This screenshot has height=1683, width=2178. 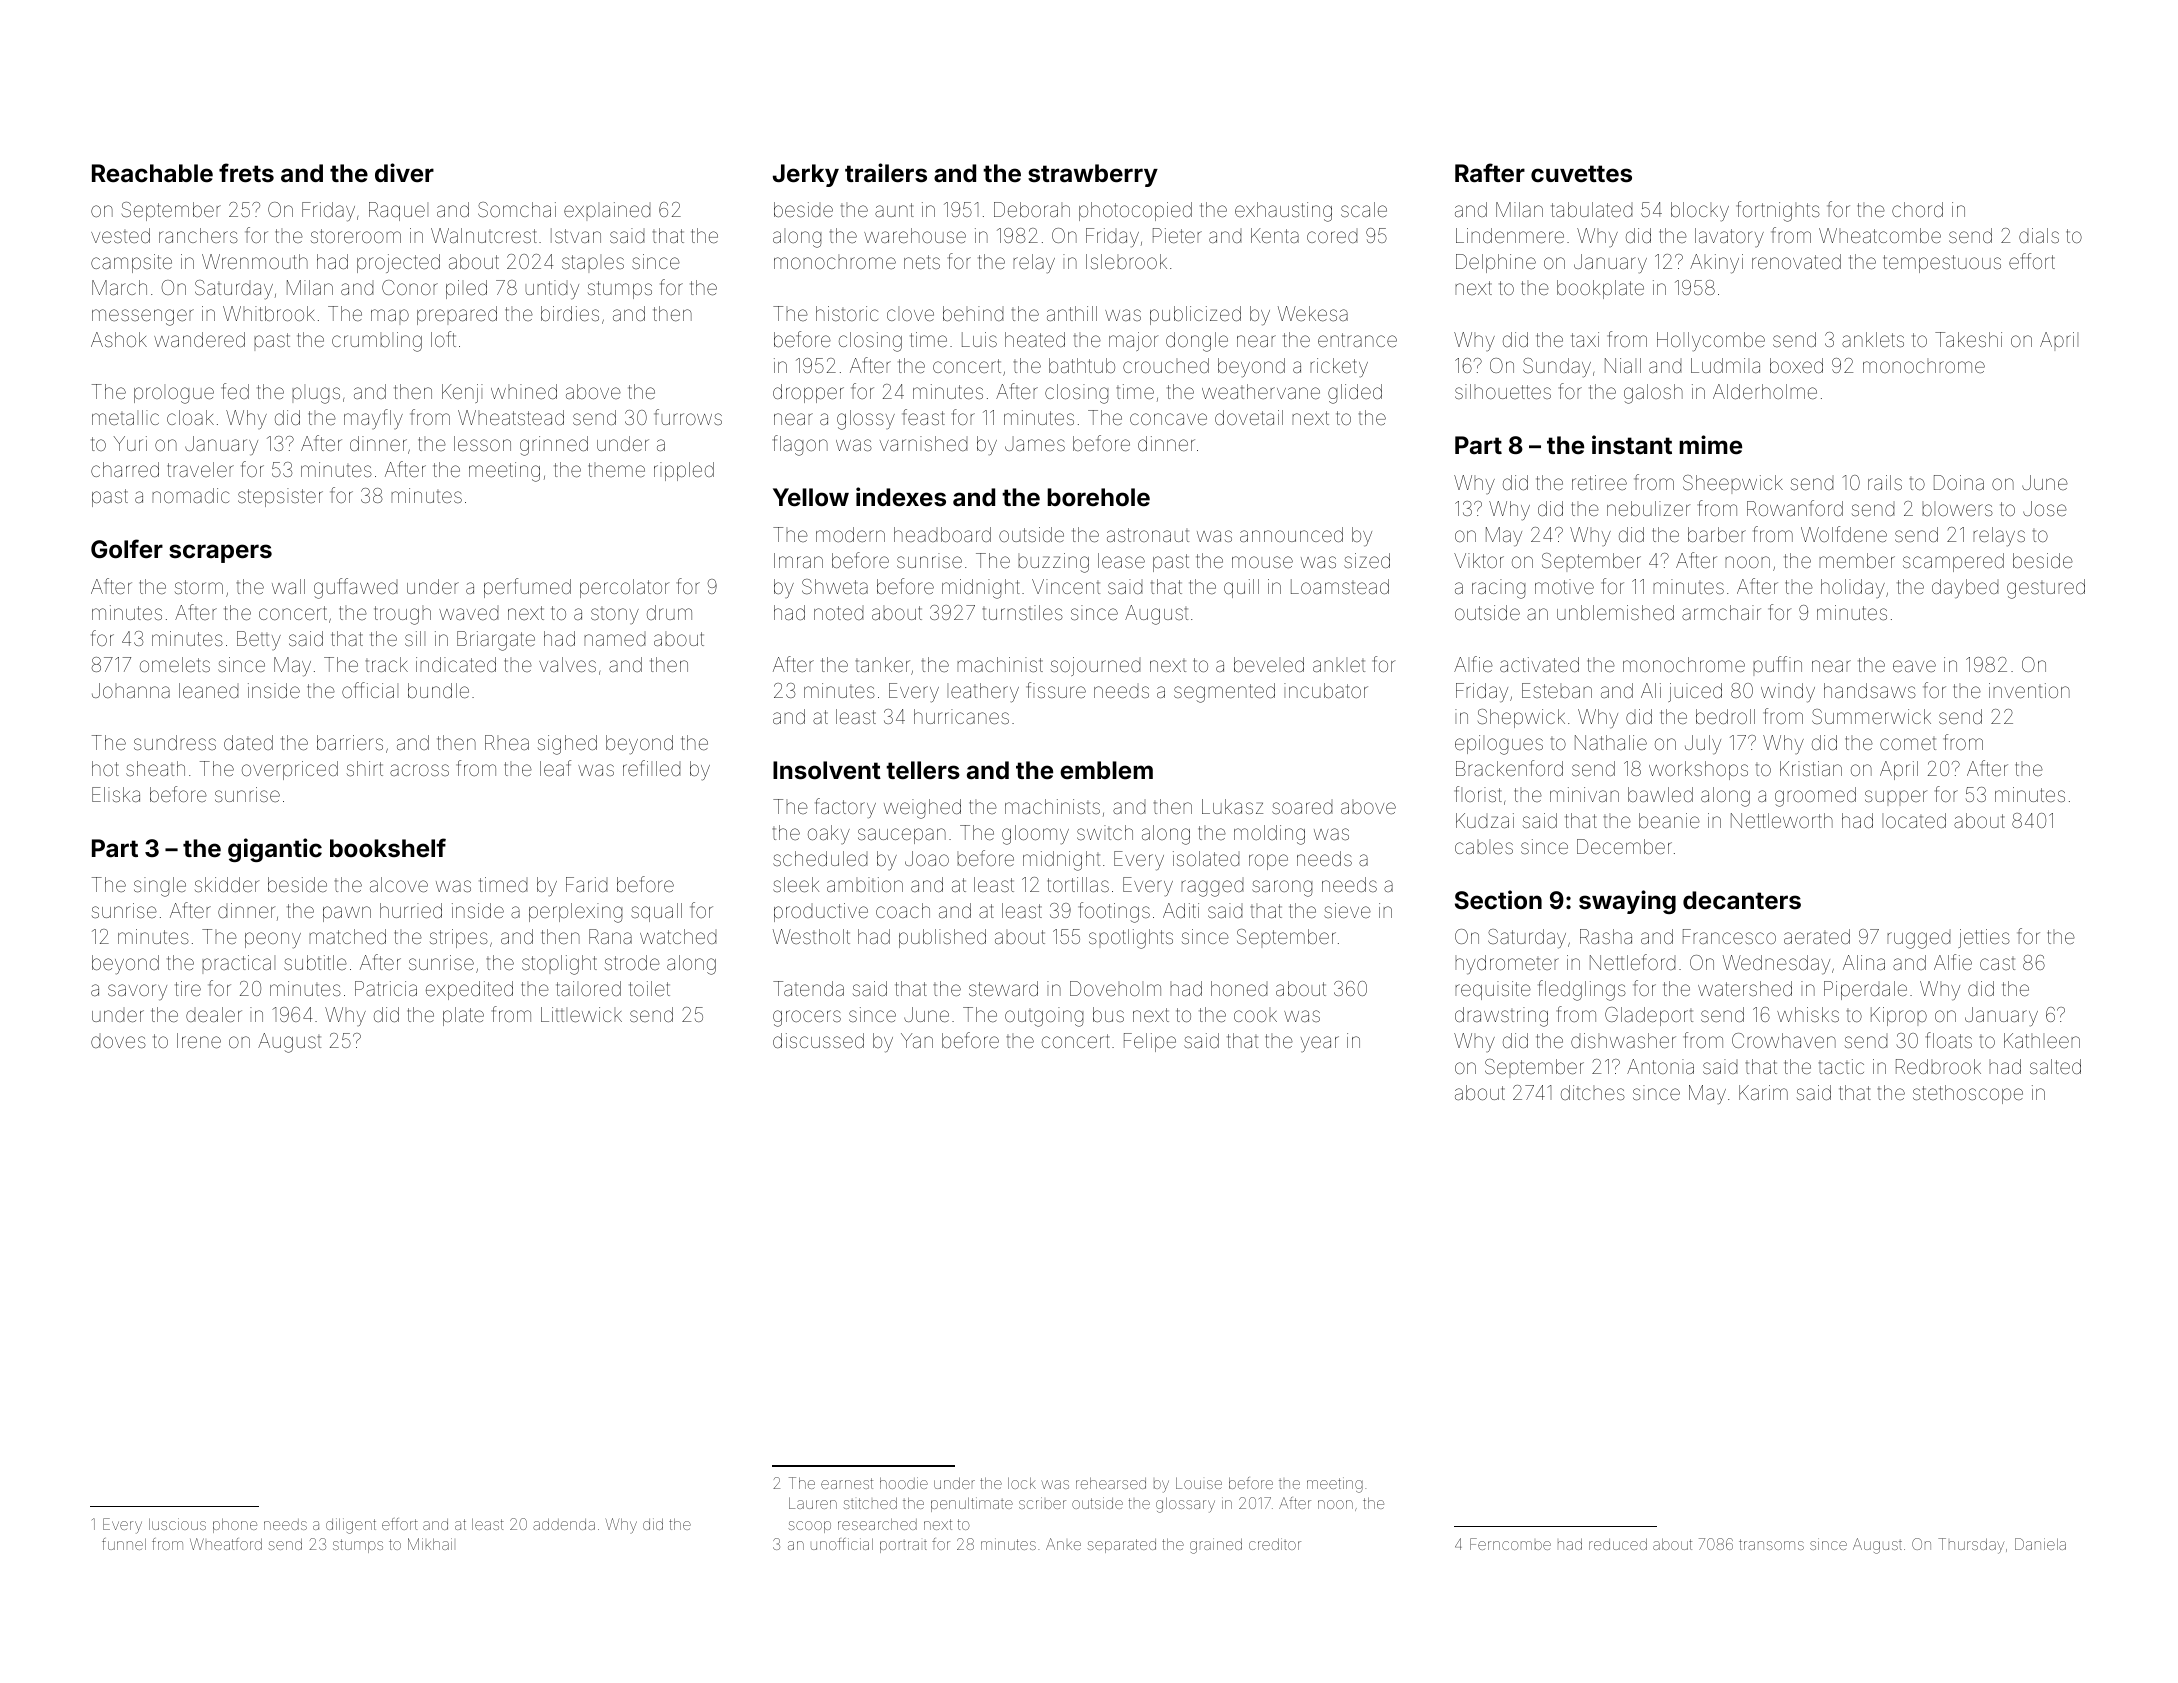 I want to click on strawberry, so click(x=1093, y=175).
